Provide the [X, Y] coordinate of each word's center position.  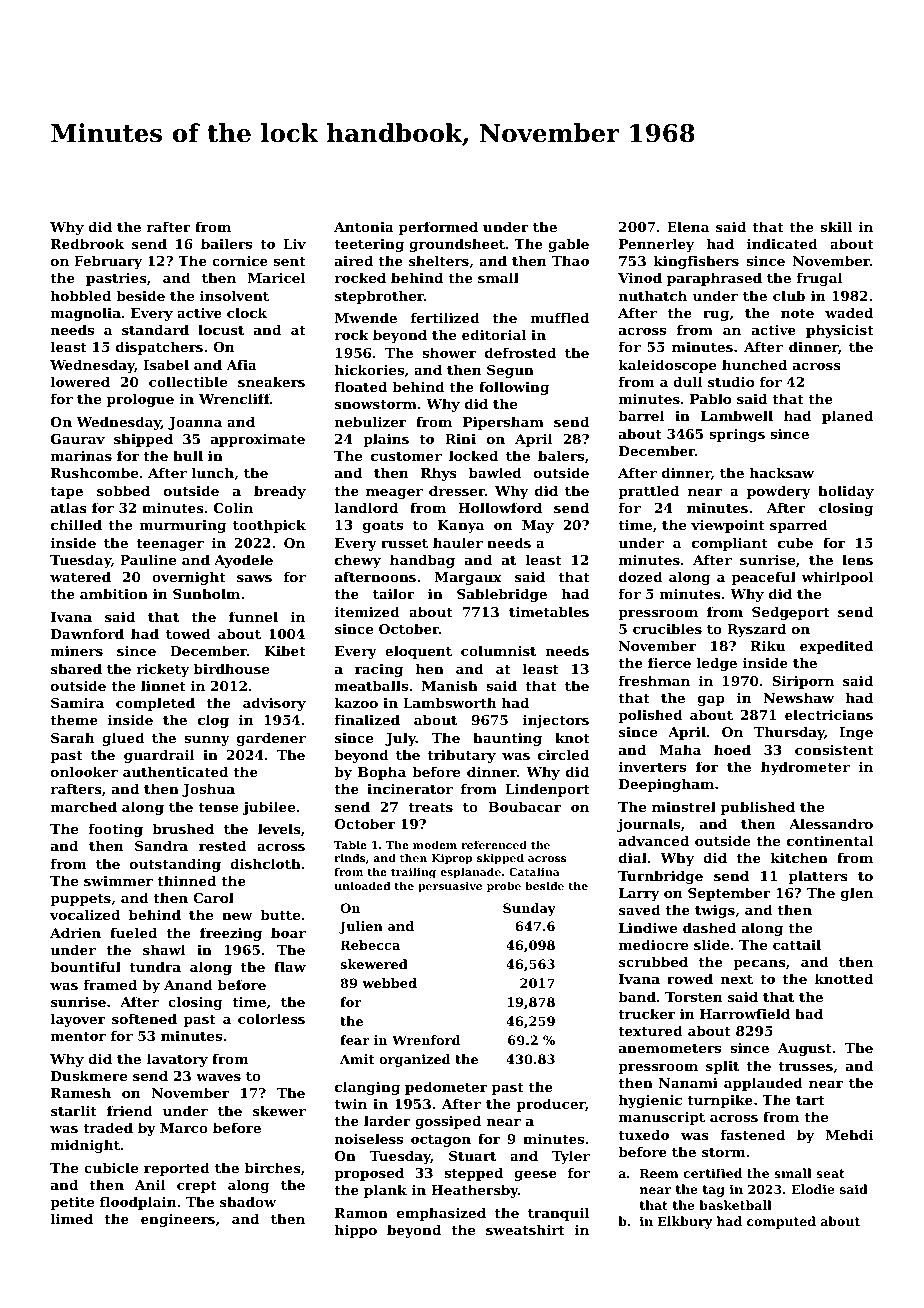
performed [438, 228]
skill [836, 226]
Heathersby [474, 1191]
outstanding [175, 865]
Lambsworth [449, 702]
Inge [856, 733]
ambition [114, 593]
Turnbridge [660, 877]
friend [130, 1110]
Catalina [534, 871]
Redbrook [87, 243]
